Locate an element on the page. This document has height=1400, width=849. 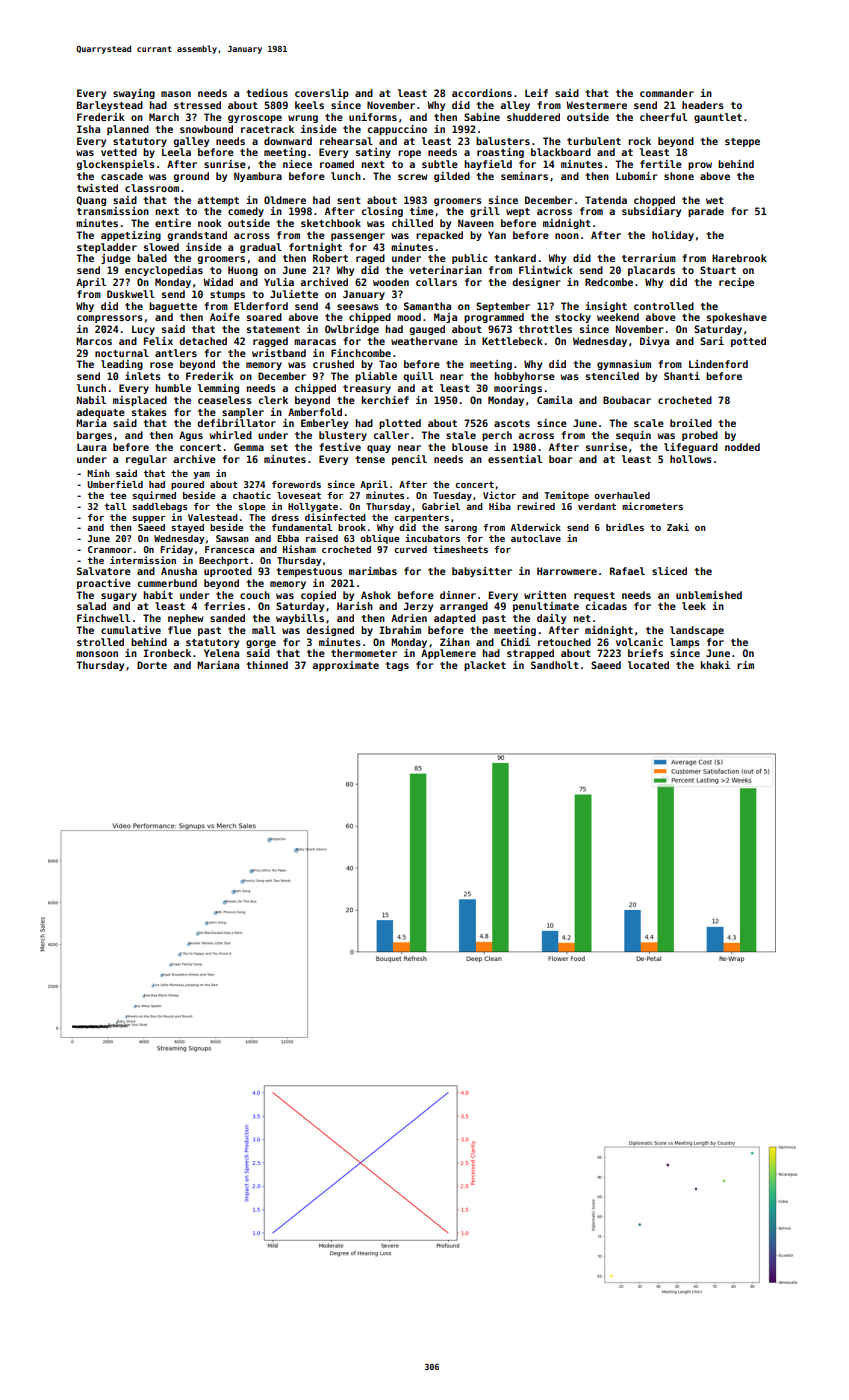
judge is located at coordinates (116, 259).
